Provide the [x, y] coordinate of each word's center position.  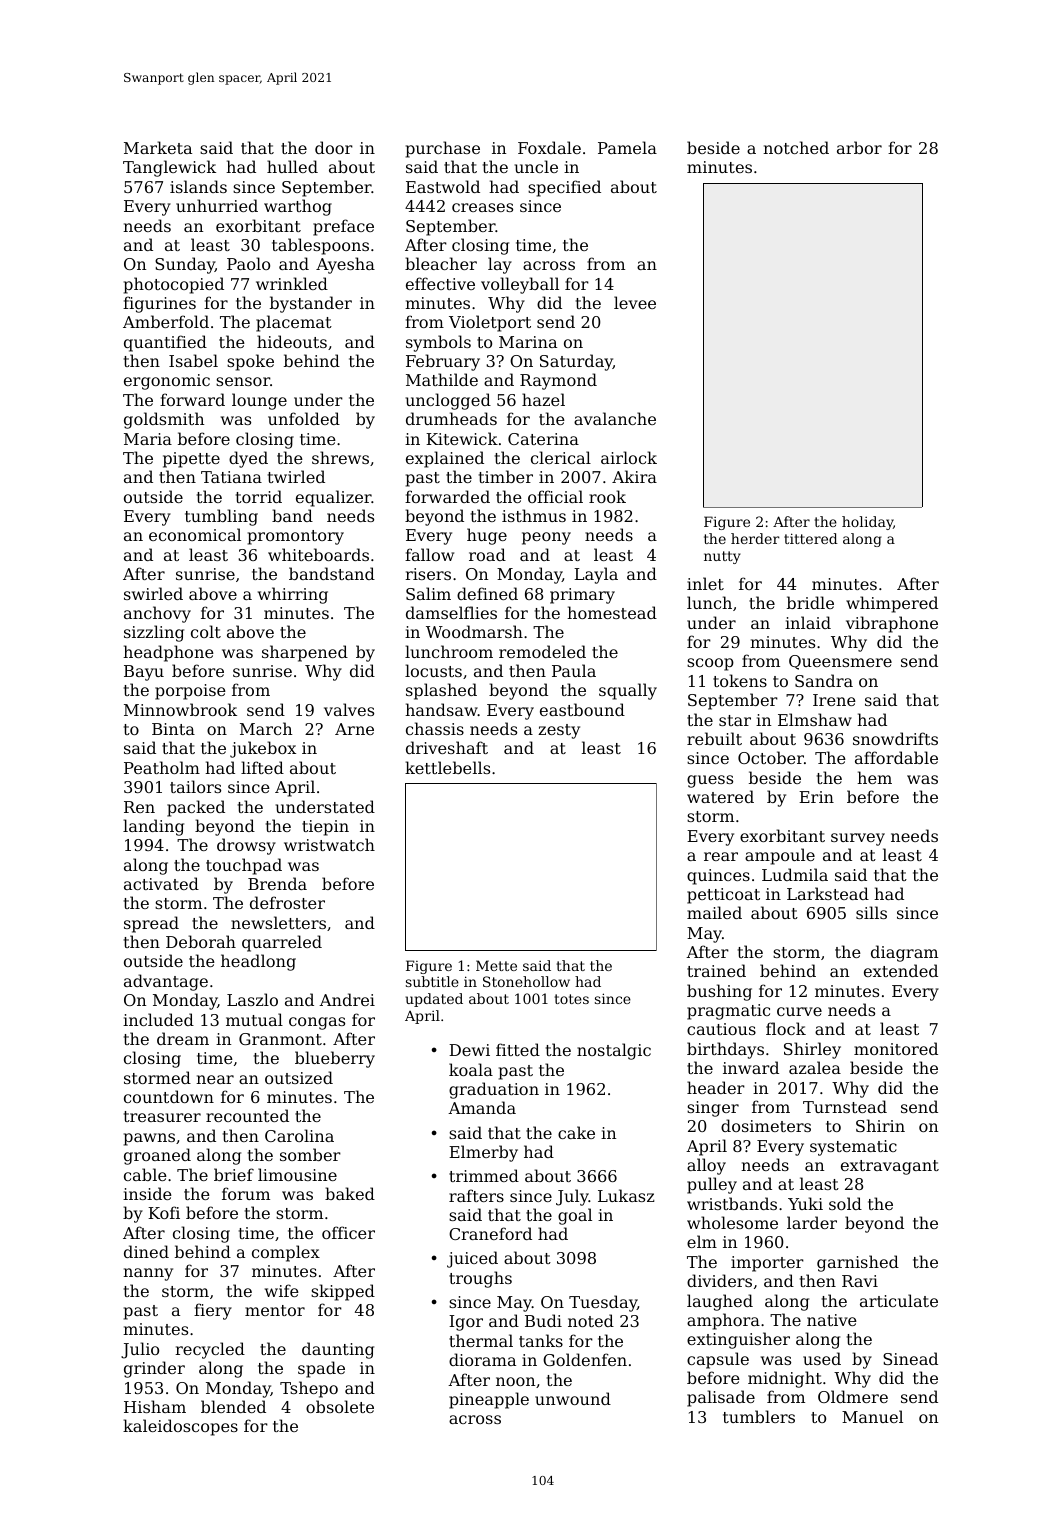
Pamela [627, 147]
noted [591, 1320]
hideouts [292, 341]
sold [845, 1203]
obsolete [340, 1406]
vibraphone [892, 624]
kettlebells [447, 767]
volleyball [520, 285]
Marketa [158, 147]
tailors [195, 786]
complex [286, 1253]
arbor [859, 147]
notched [796, 147]
